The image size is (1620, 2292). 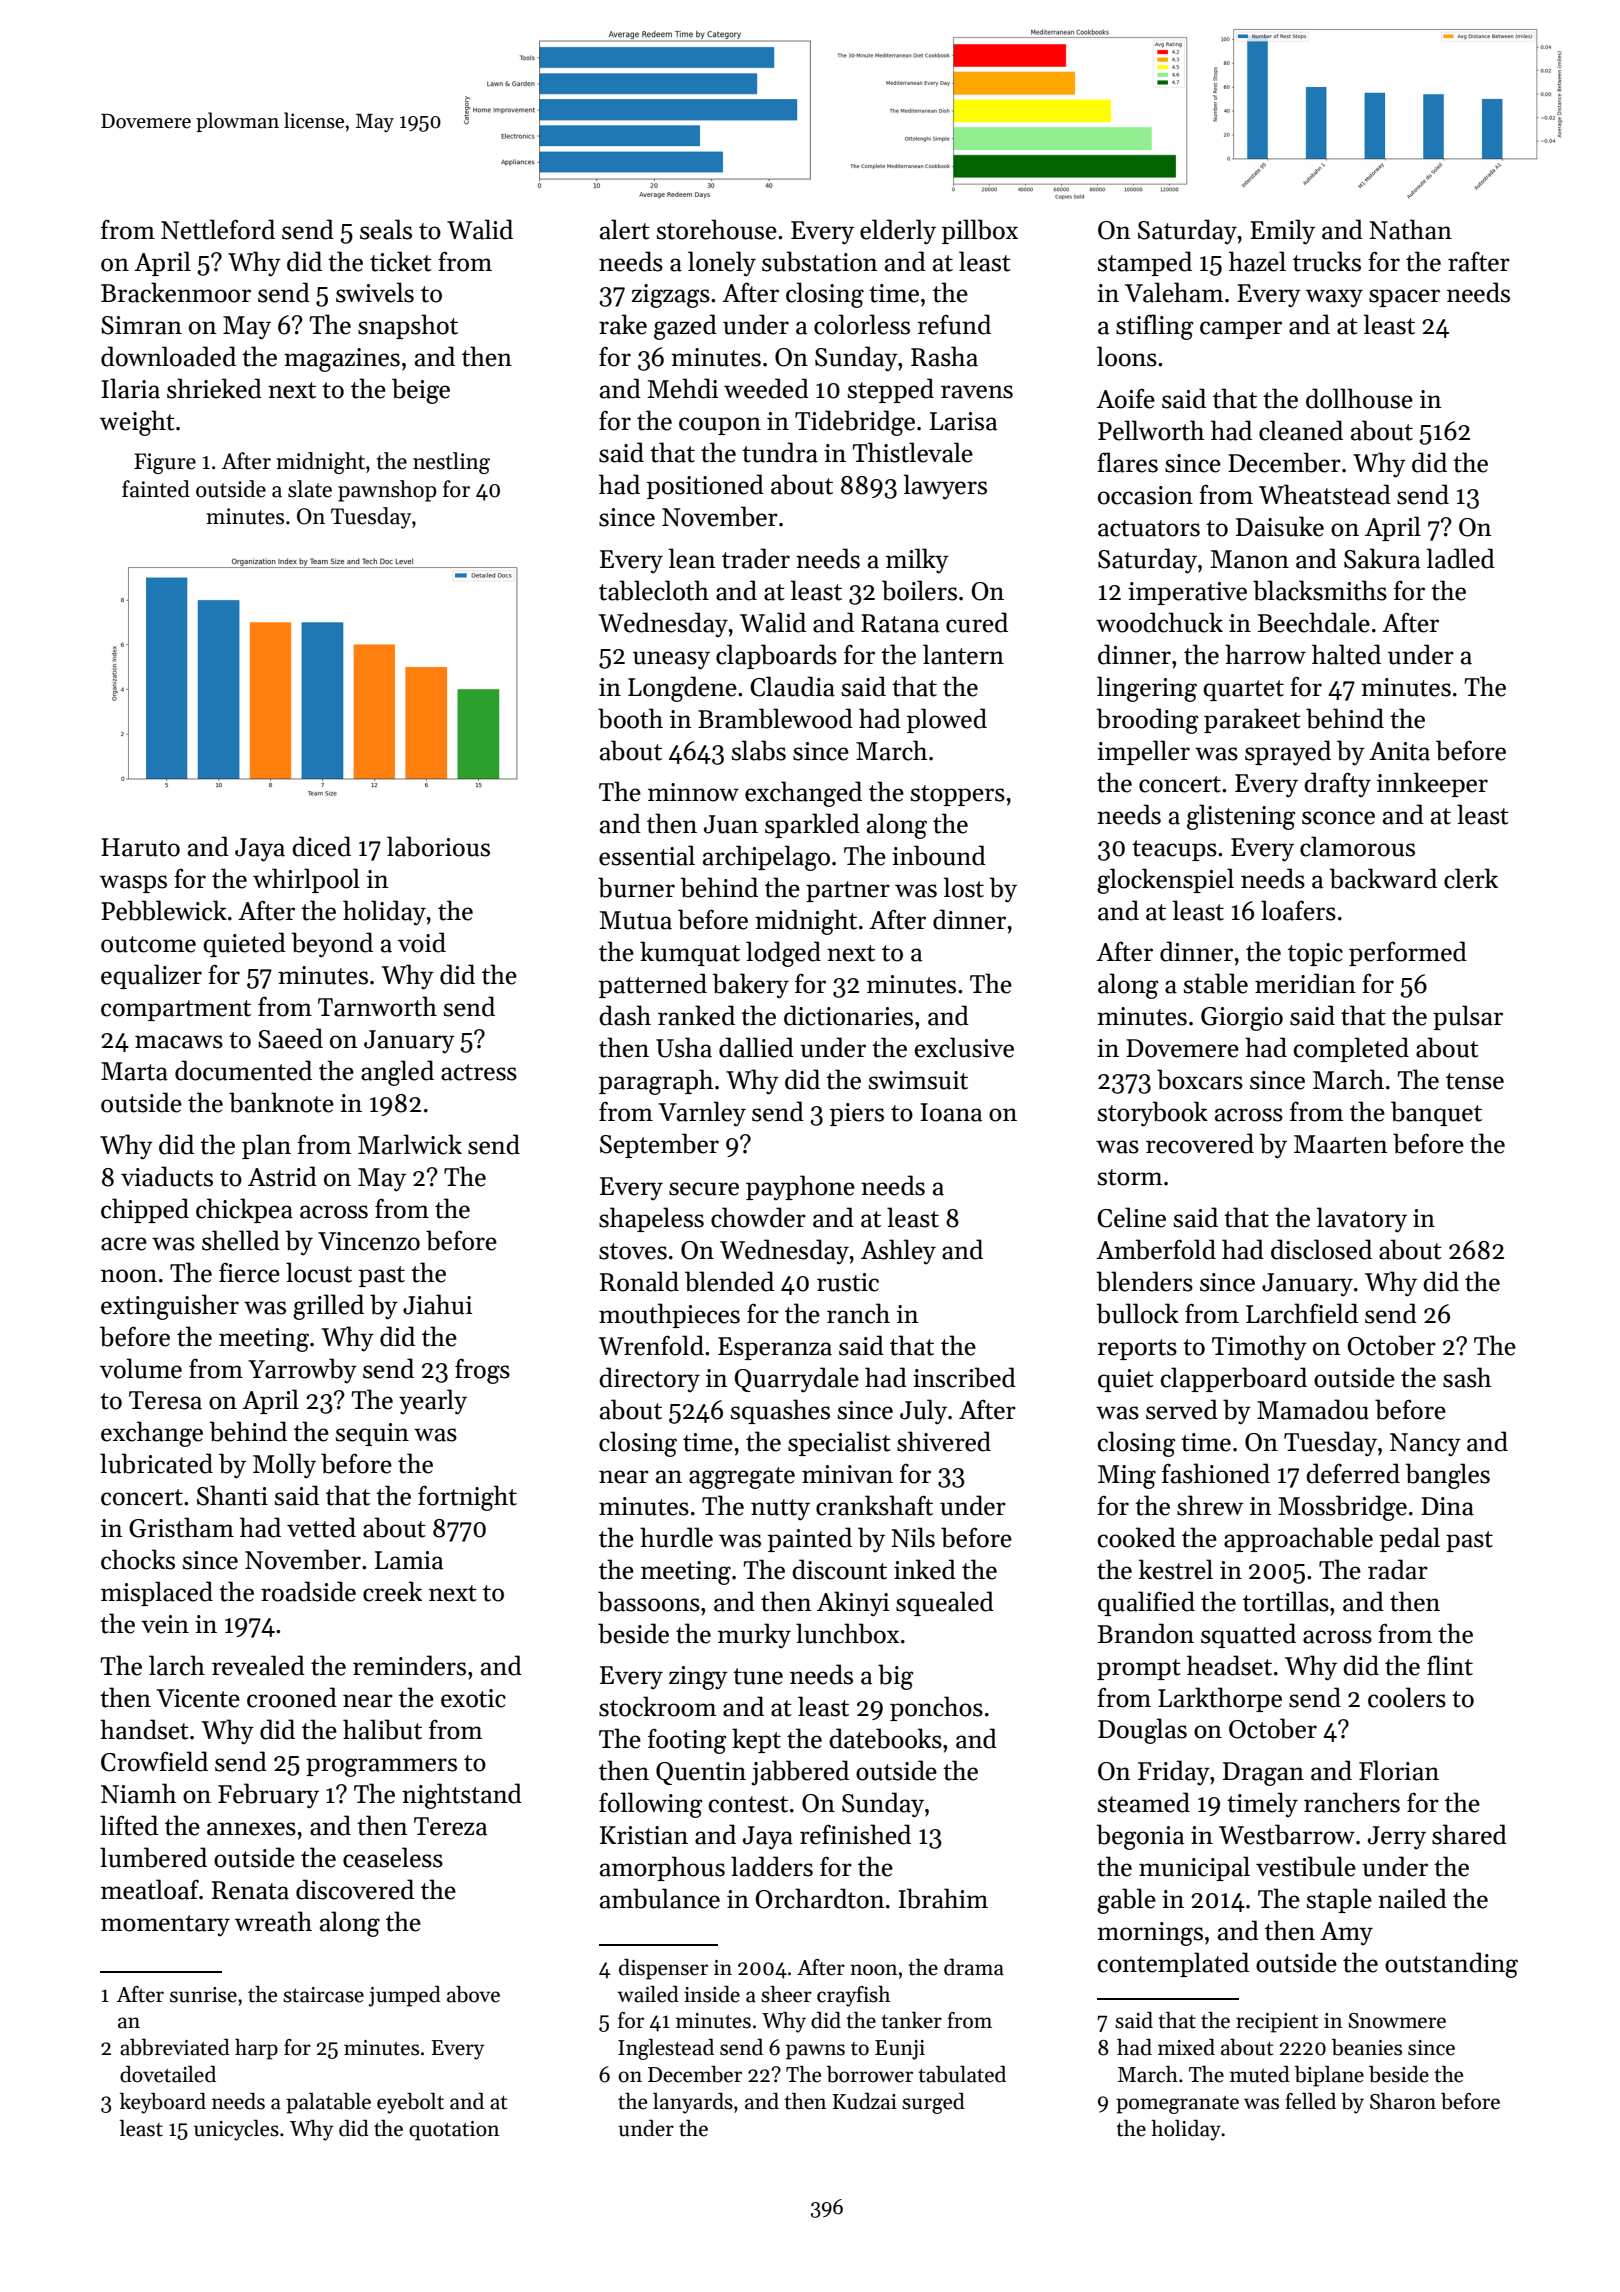 What do you see at coordinates (964, 1377) in the screenshot?
I see `inscribed` at bounding box center [964, 1377].
